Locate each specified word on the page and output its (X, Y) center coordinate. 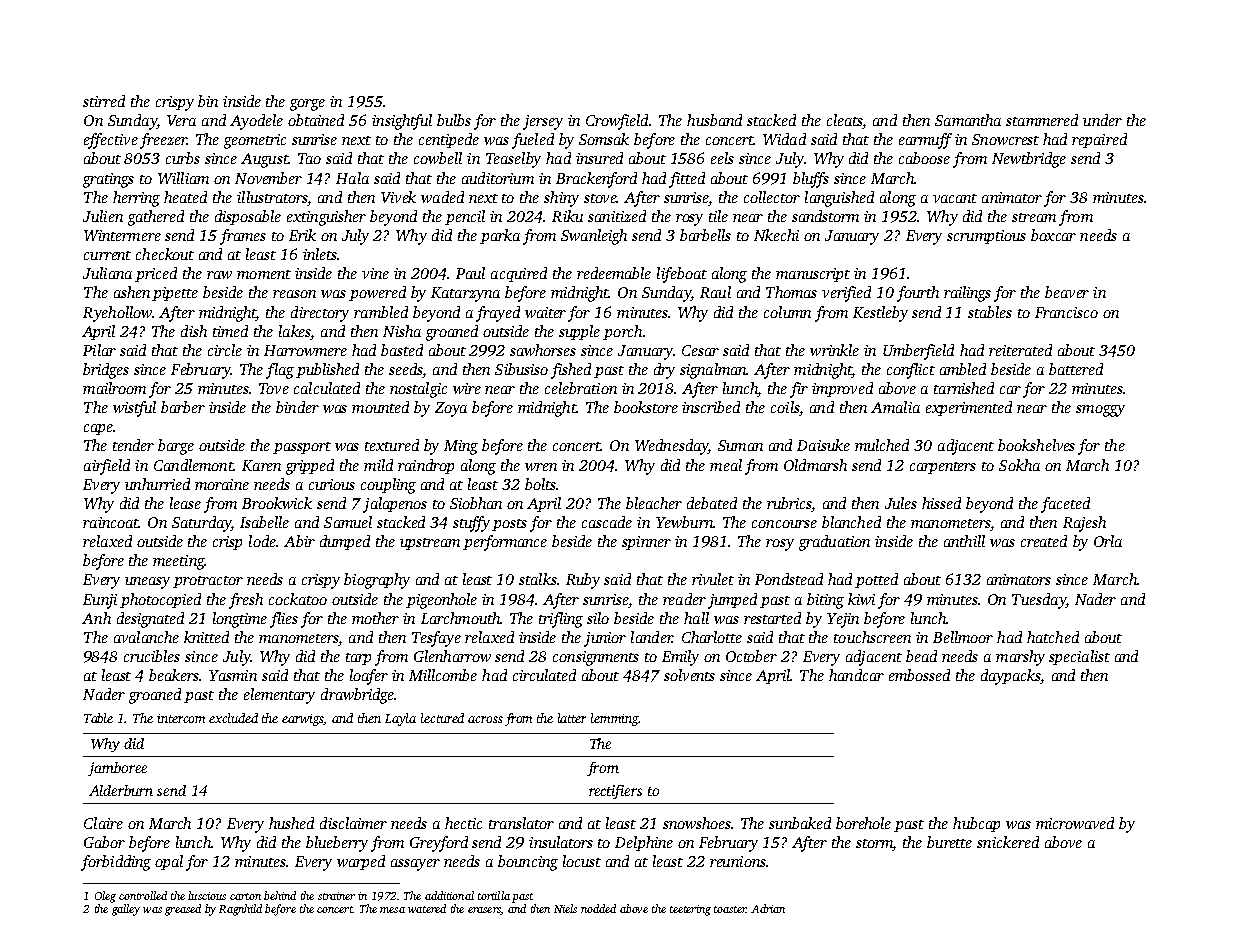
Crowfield (617, 122)
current (107, 255)
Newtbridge (1029, 160)
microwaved (1075, 823)
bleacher (654, 503)
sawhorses (543, 350)
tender (133, 445)
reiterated (1020, 350)
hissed (941, 503)
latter (572, 718)
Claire (103, 823)
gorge (307, 105)
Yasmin (233, 675)
